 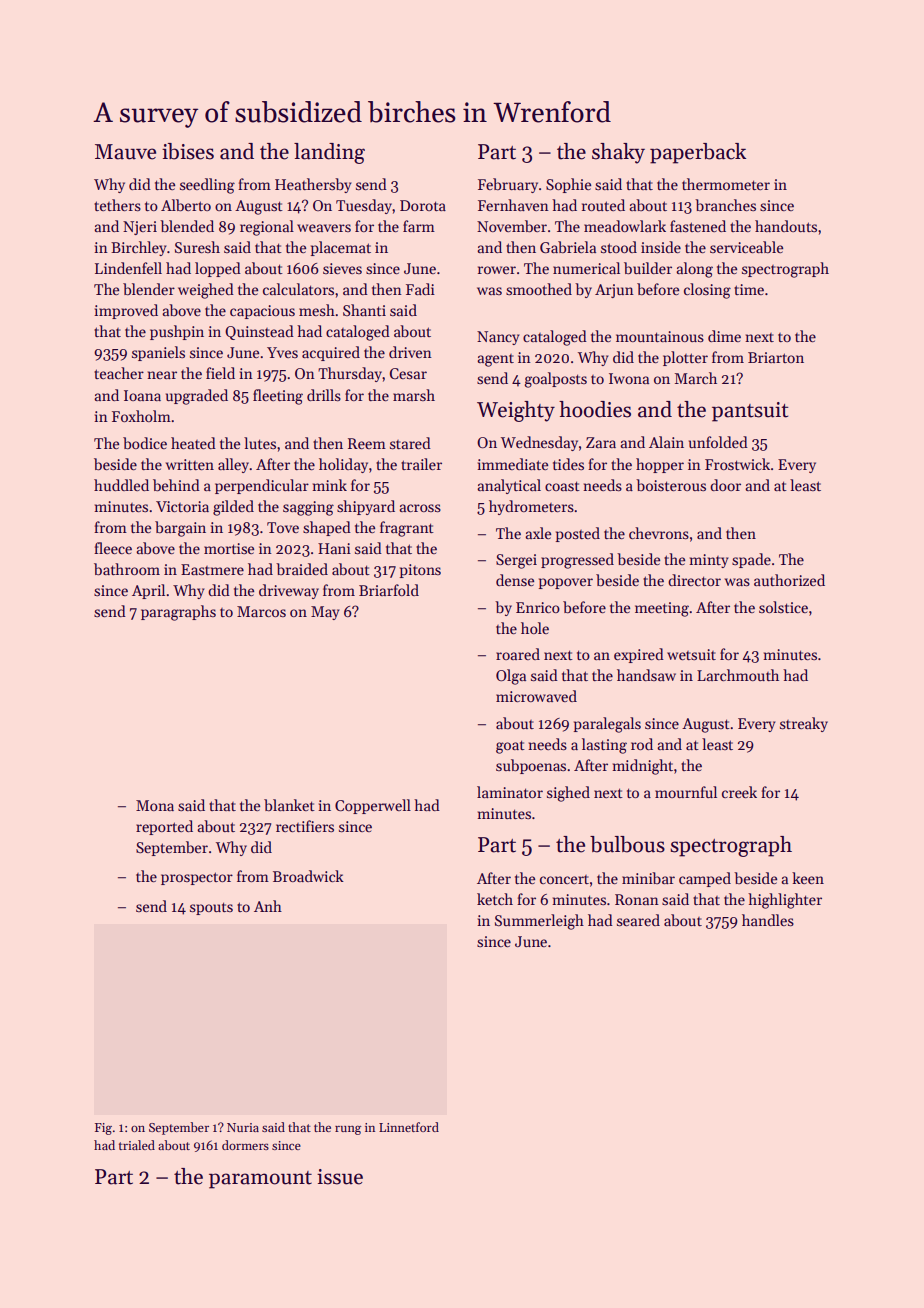 What do you see at coordinates (128, 268) in the document?
I see `Lindenfell` at bounding box center [128, 268].
